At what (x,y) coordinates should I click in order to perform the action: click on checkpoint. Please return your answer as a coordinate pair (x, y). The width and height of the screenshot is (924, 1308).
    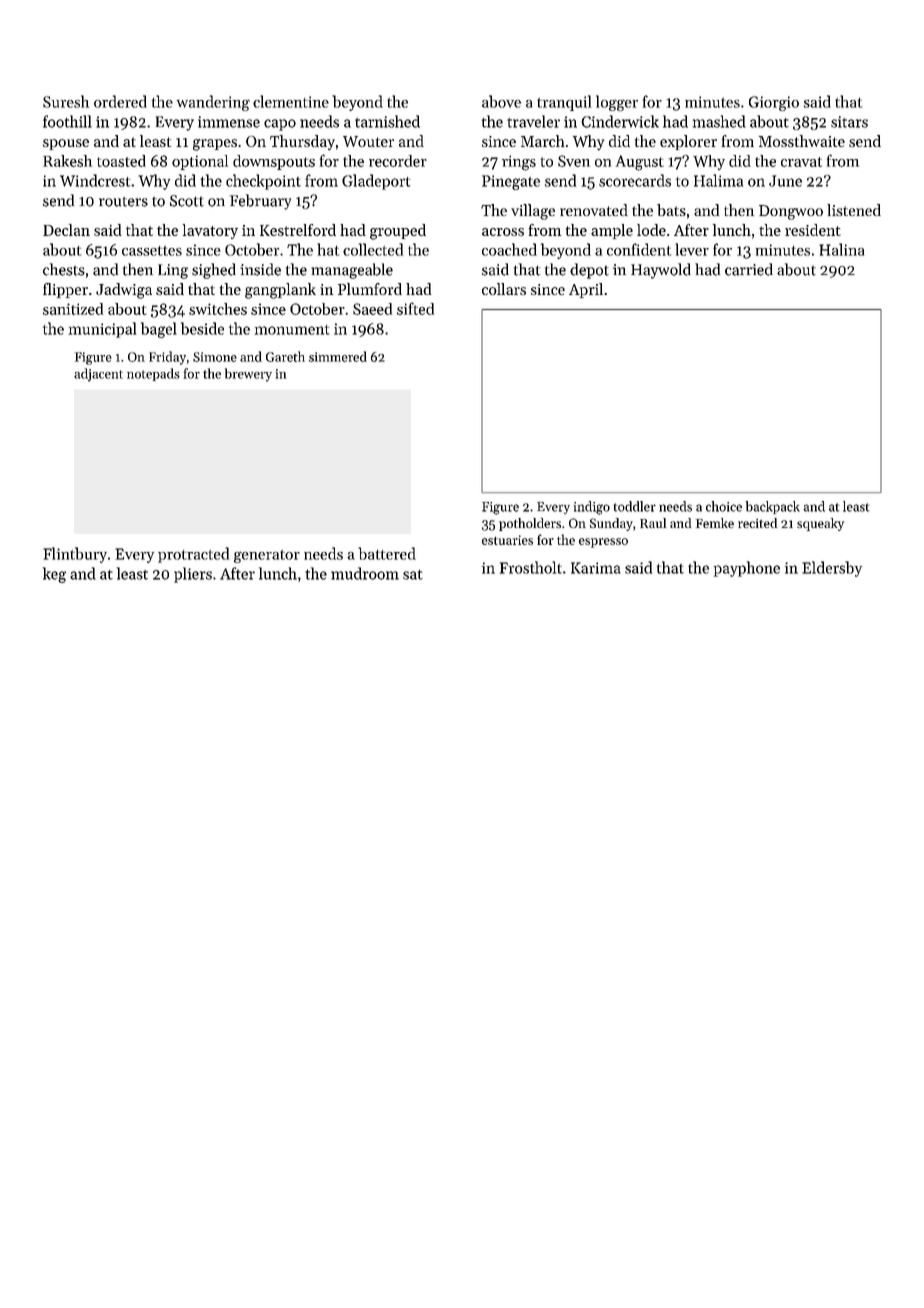
    Looking at the image, I should click on (263, 182).
